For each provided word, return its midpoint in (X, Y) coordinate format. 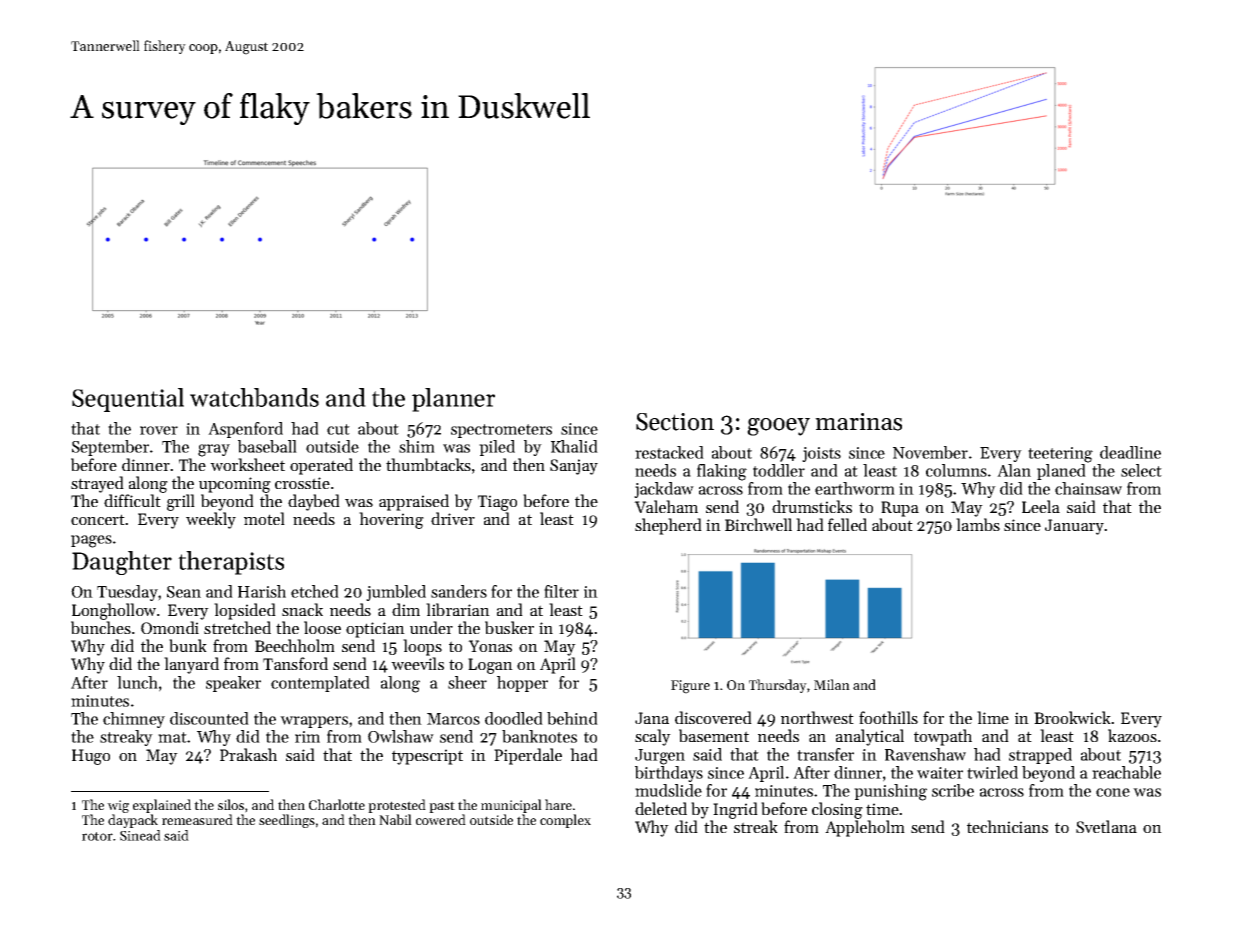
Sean (184, 592)
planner (453, 400)
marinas (858, 422)
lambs (978, 524)
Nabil (395, 819)
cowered (441, 819)
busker (509, 627)
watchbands (254, 397)
